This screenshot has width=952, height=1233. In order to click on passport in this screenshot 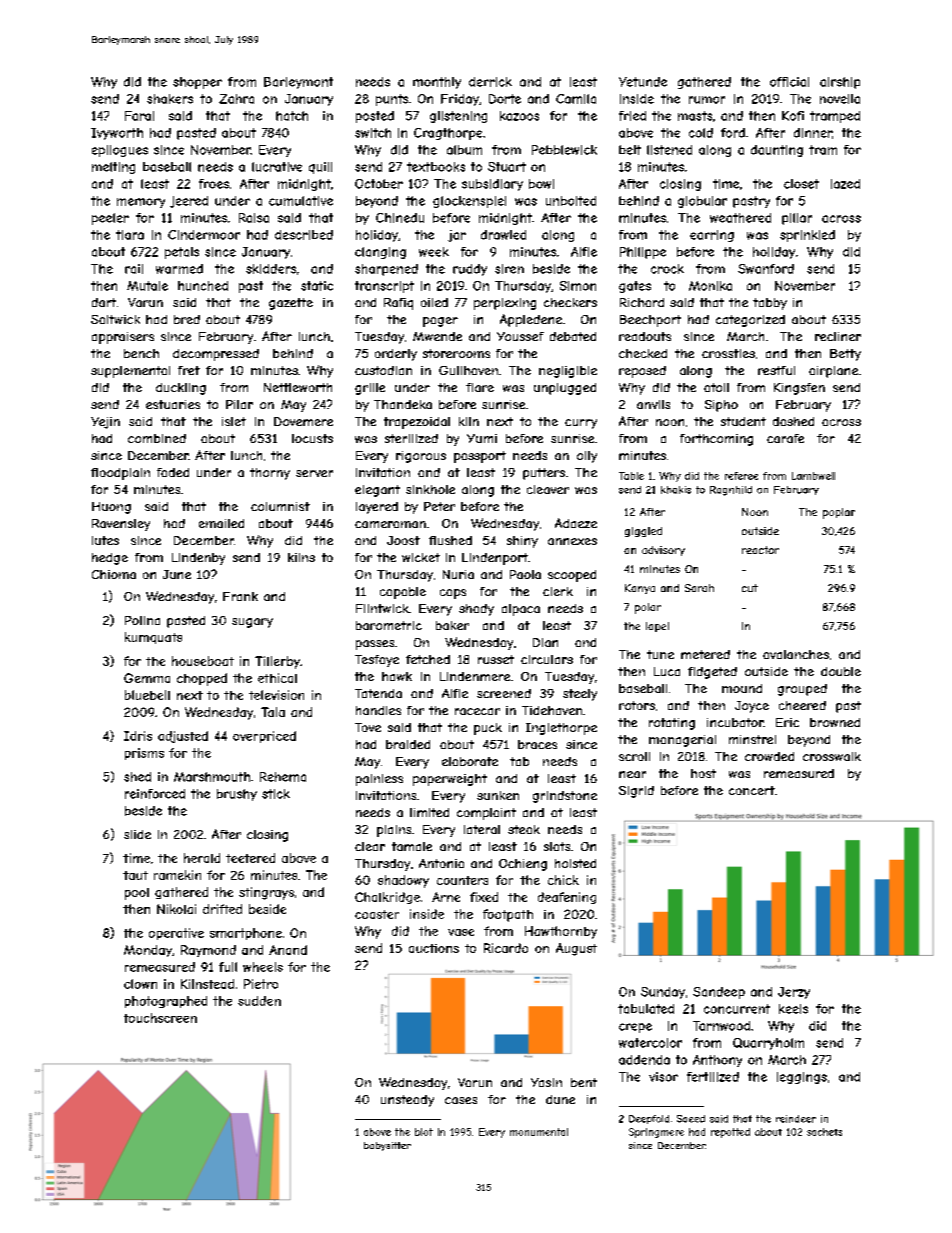, I will do `click(480, 457)`.
